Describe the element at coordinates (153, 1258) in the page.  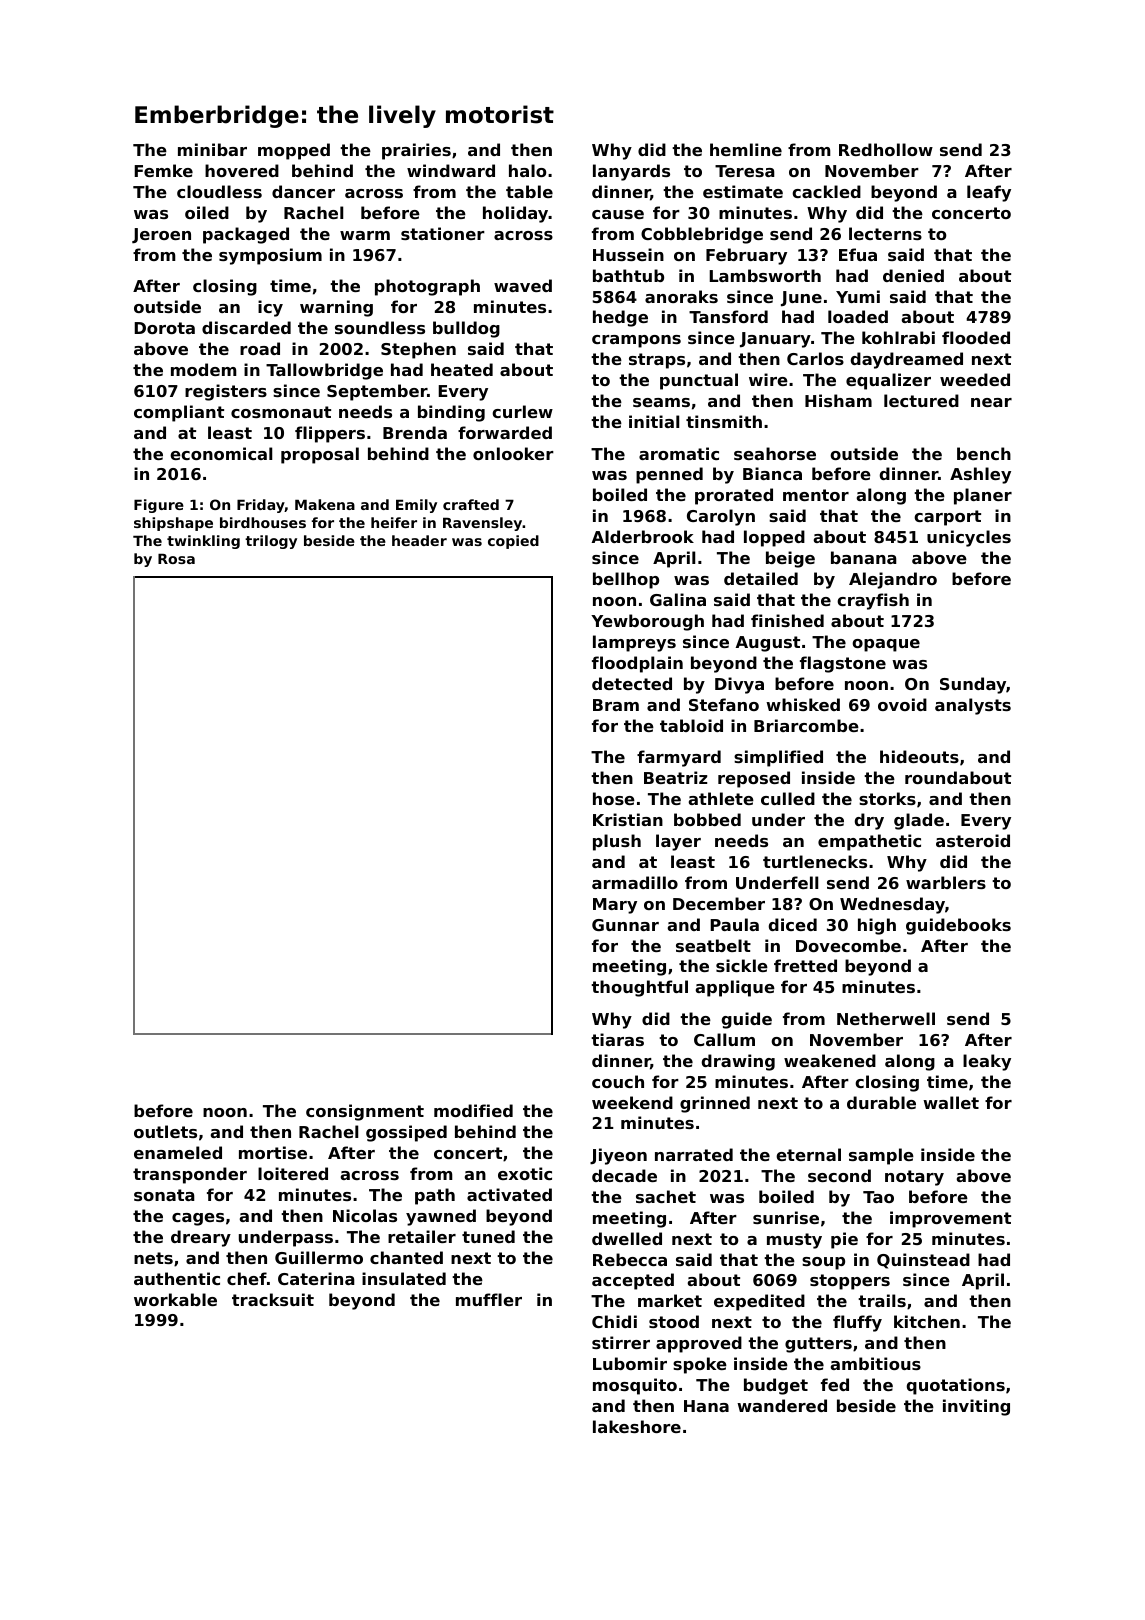
I see `nets` at that location.
